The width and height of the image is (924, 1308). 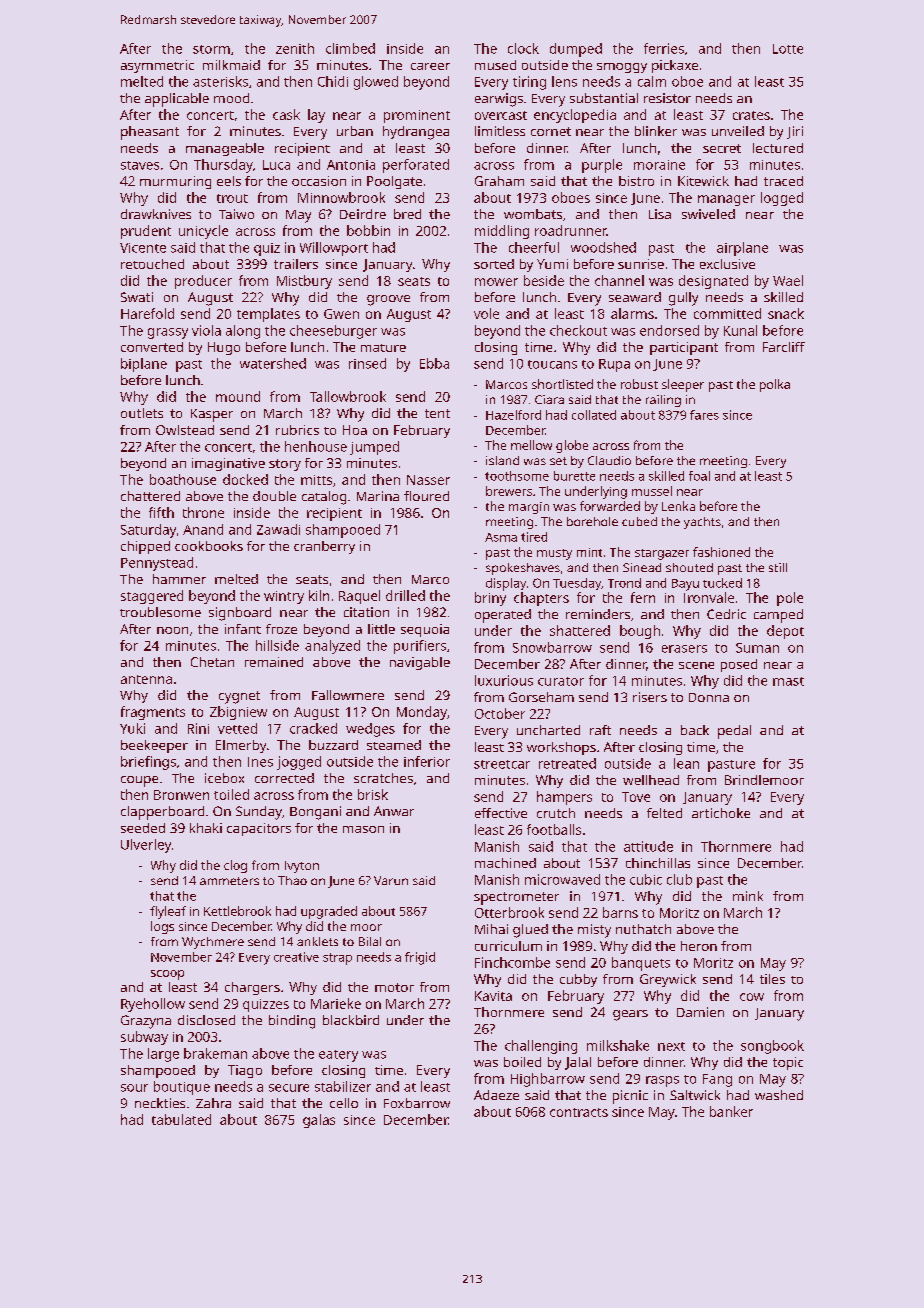 I want to click on burette, so click(x=574, y=476).
